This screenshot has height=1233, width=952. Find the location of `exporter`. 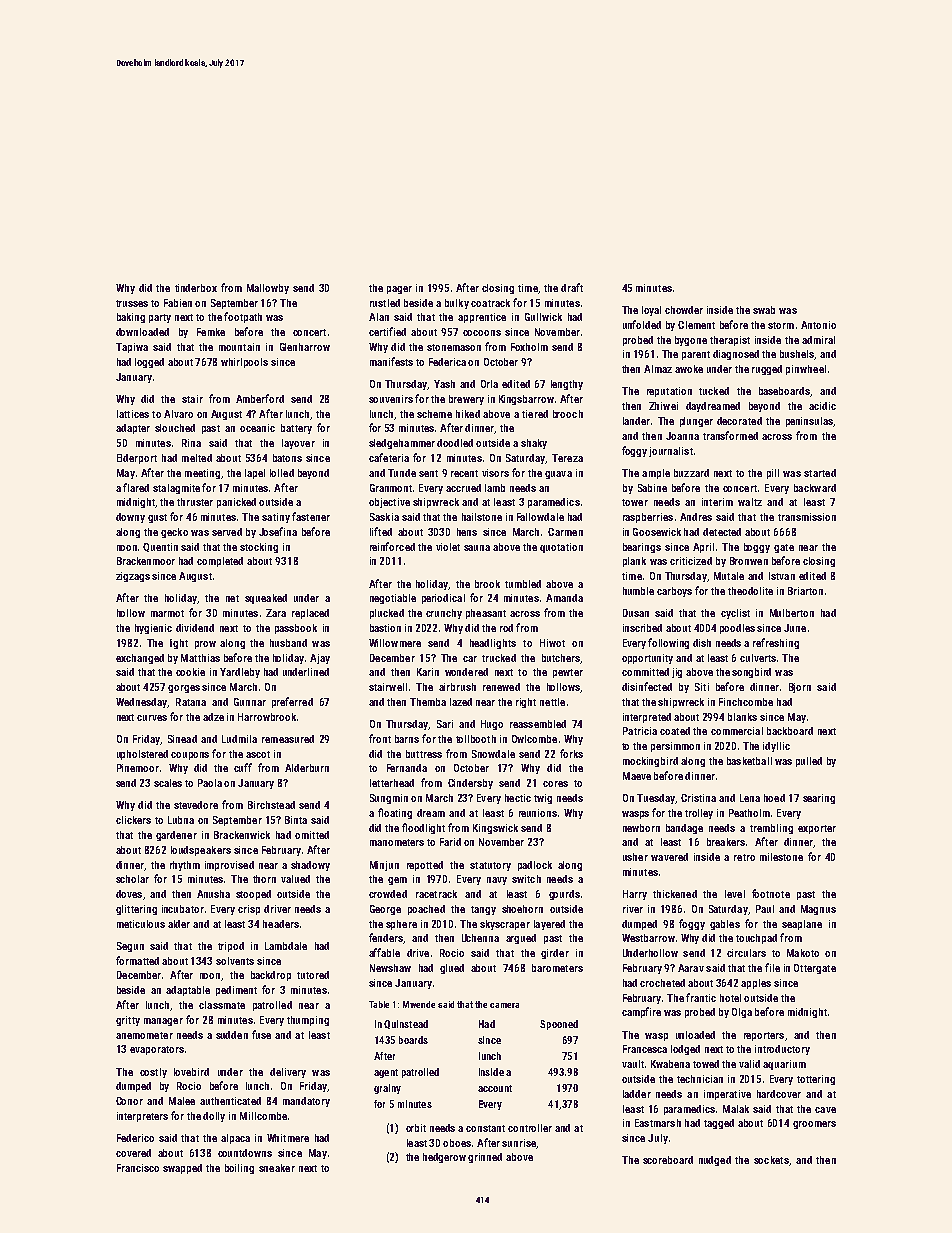

exporter is located at coordinates (817, 829).
